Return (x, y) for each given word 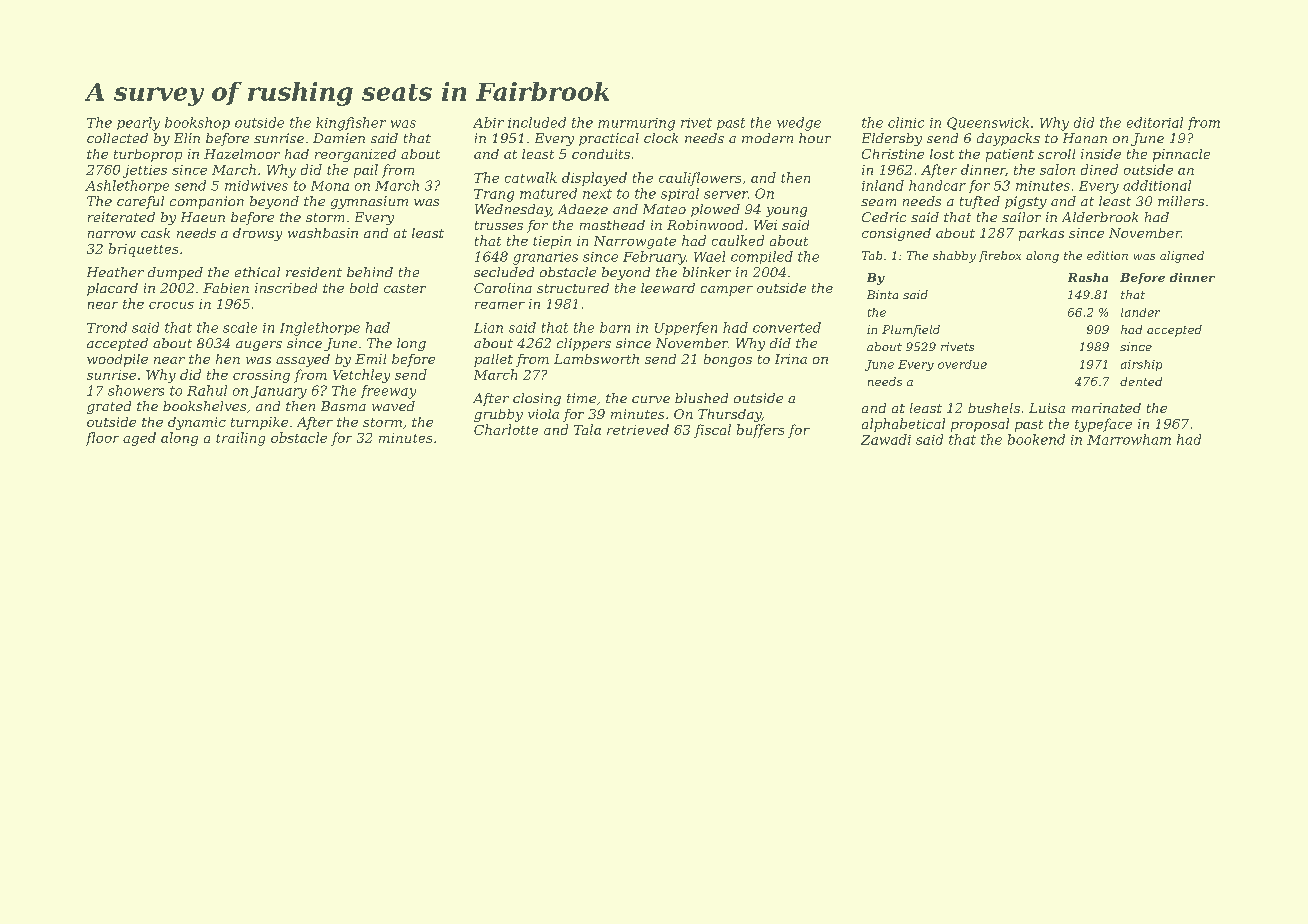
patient (1010, 155)
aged (139, 439)
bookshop (197, 123)
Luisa (1047, 408)
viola (543, 414)
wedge (799, 124)
